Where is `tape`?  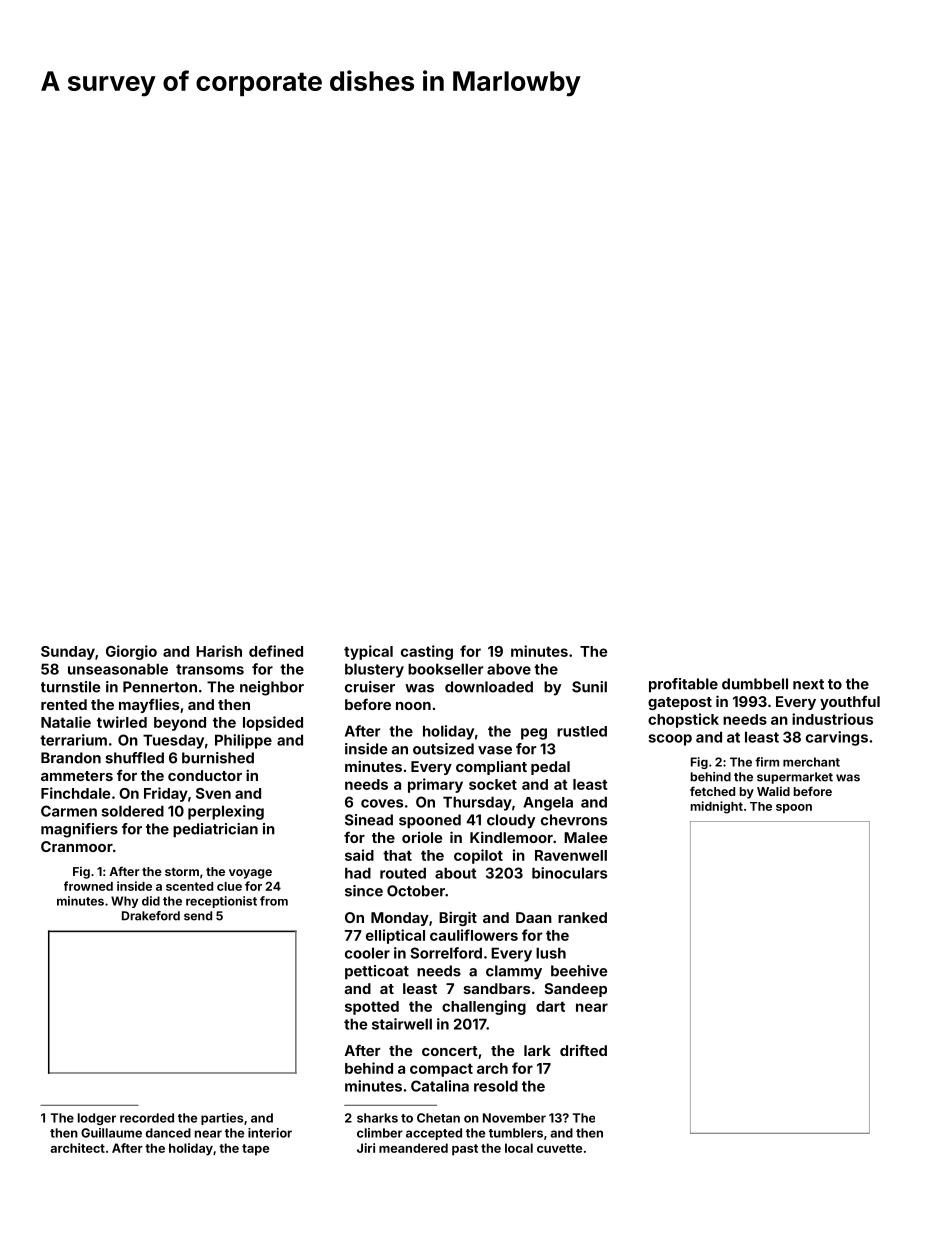 tape is located at coordinates (255, 1150).
